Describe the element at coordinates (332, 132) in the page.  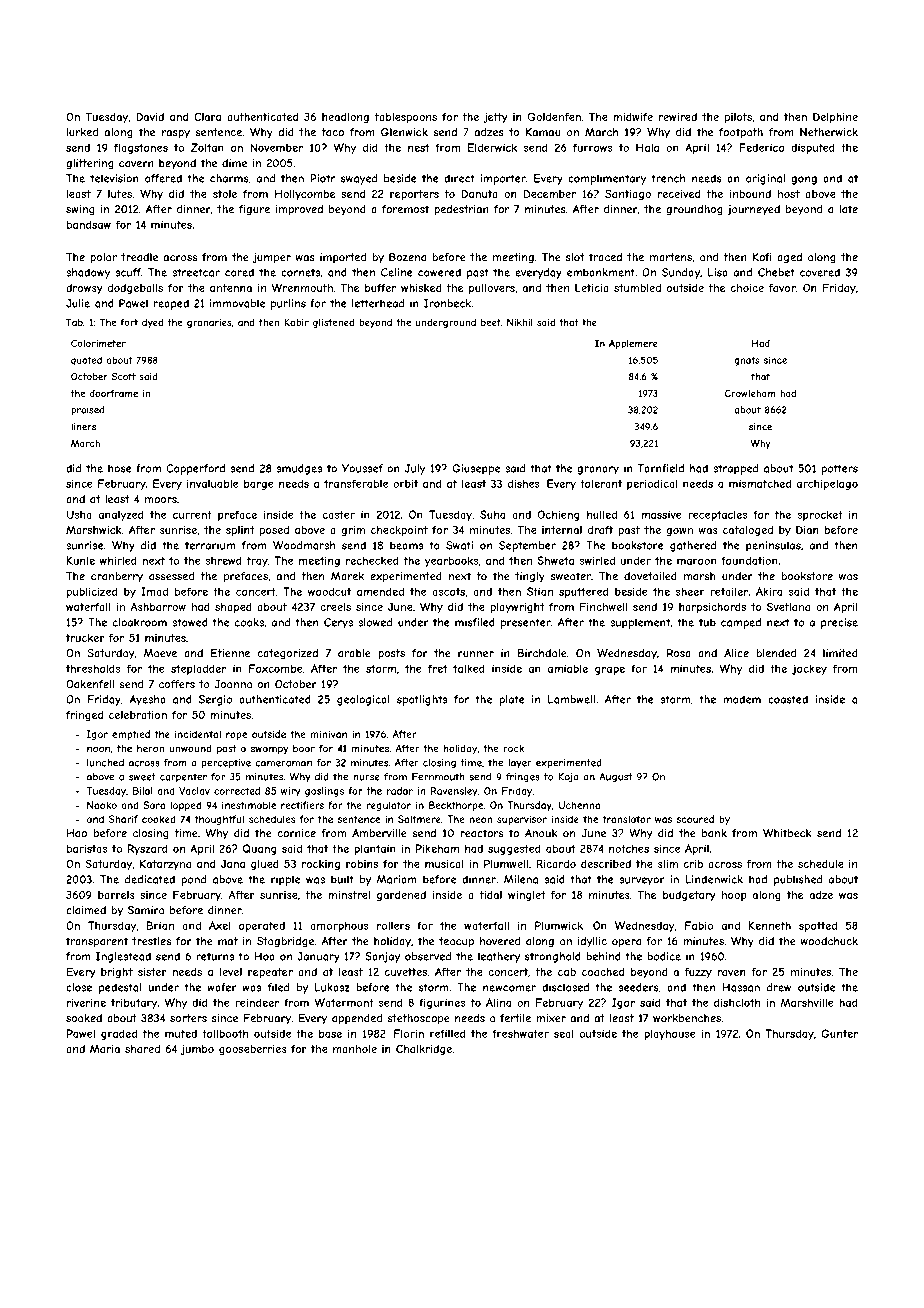
I see `taco` at that location.
